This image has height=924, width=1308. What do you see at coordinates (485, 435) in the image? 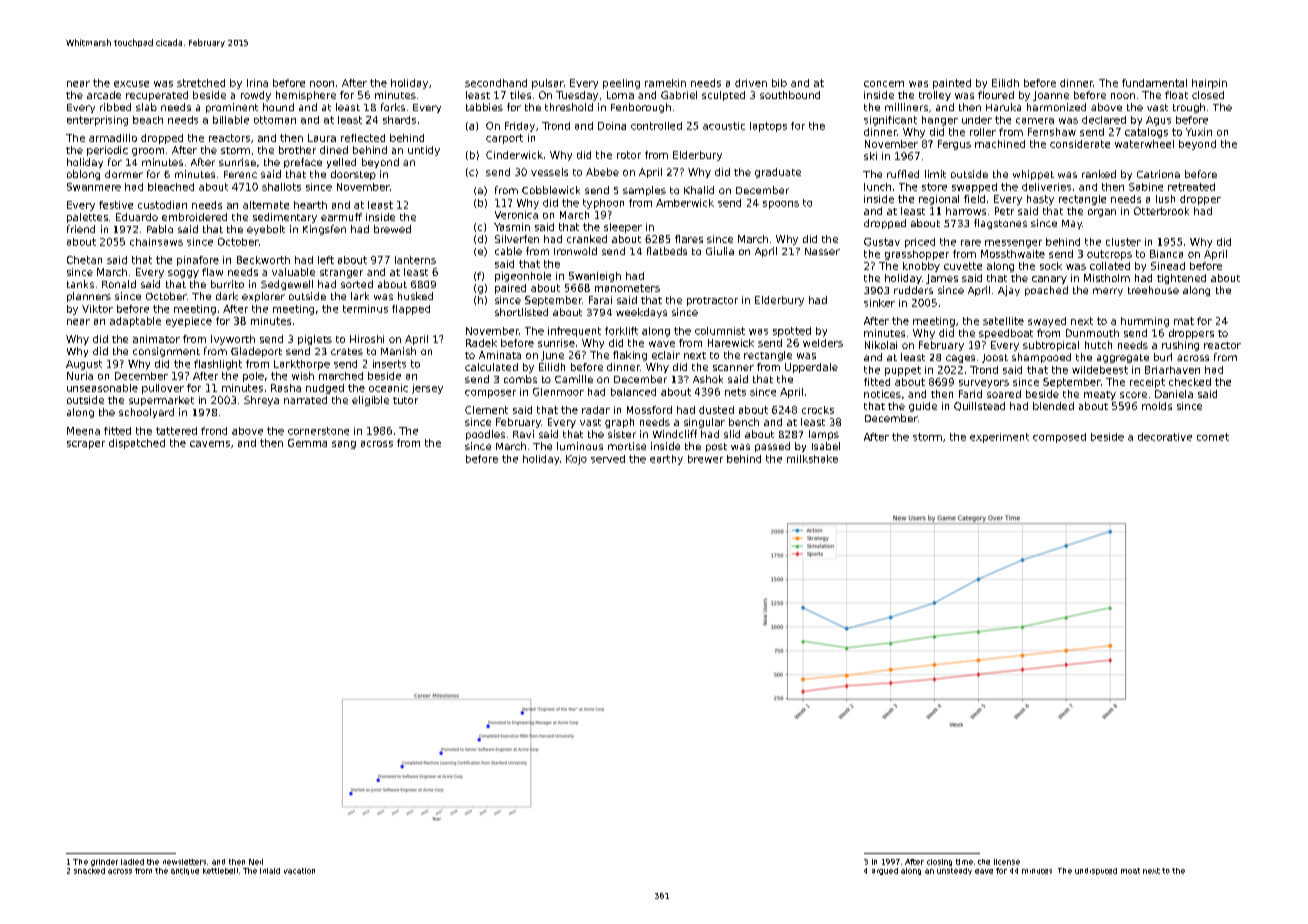
I see `poodles` at bounding box center [485, 435].
